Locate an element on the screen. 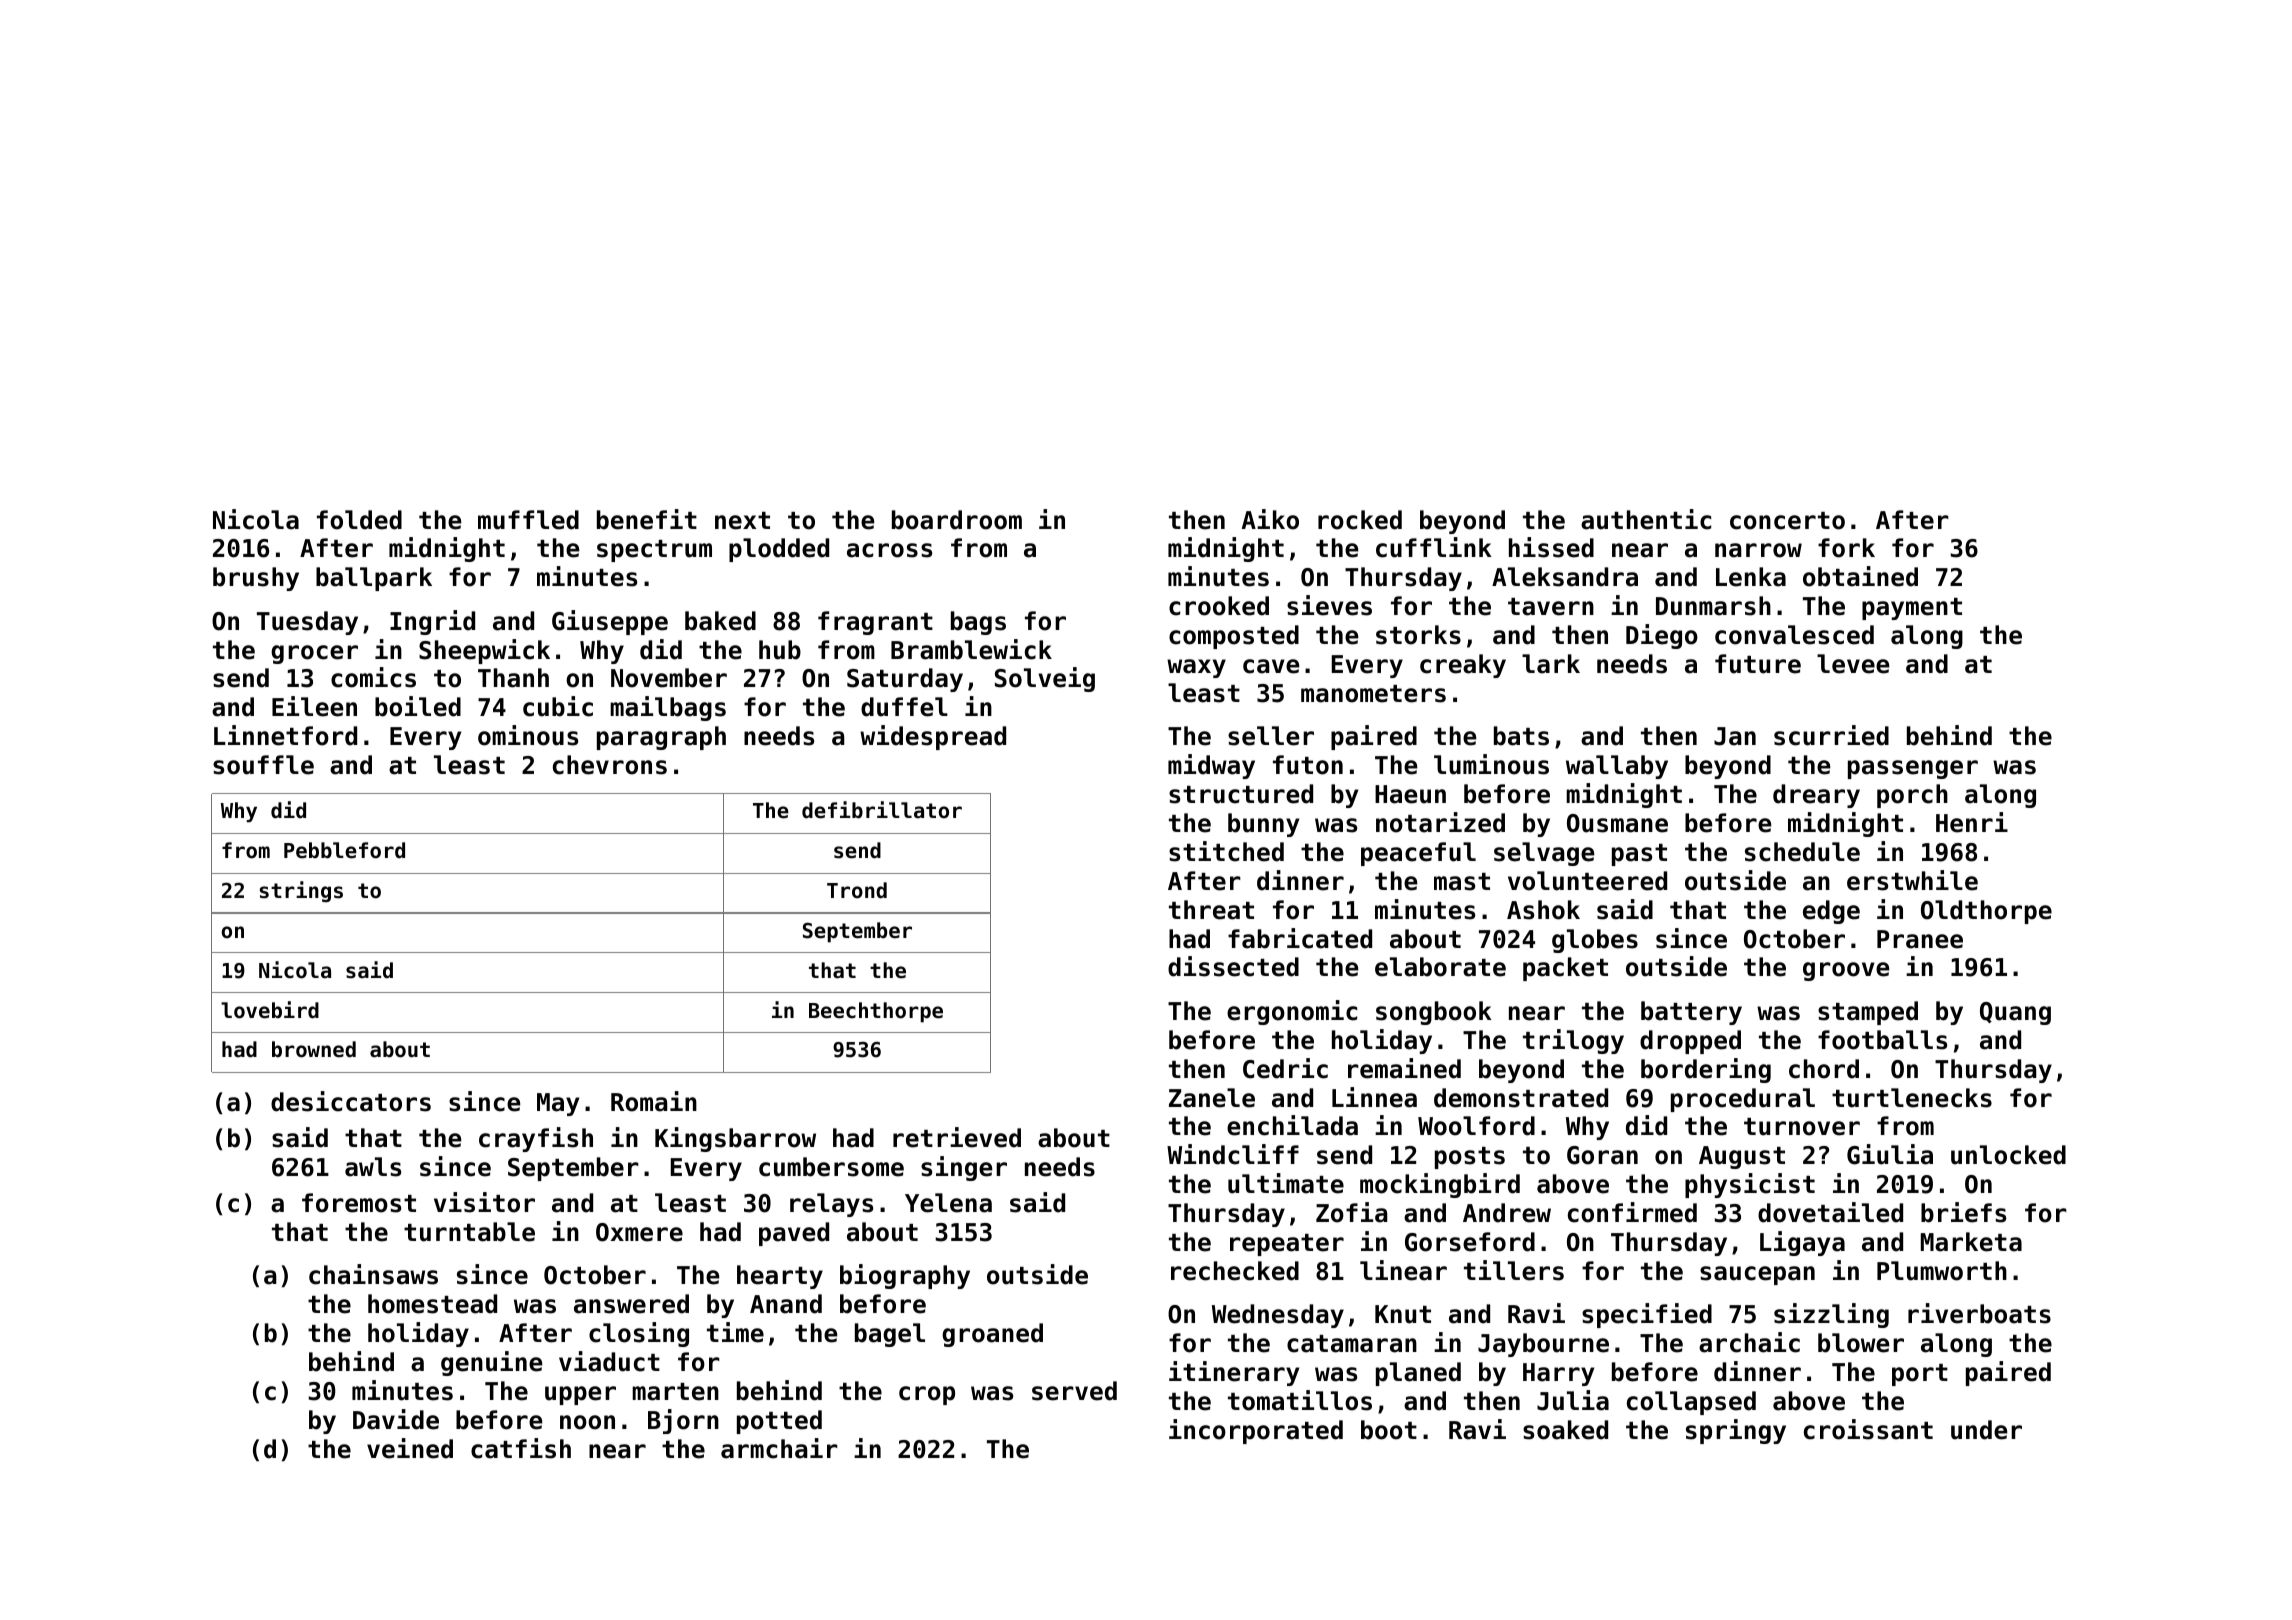  benefit is located at coordinates (647, 519).
